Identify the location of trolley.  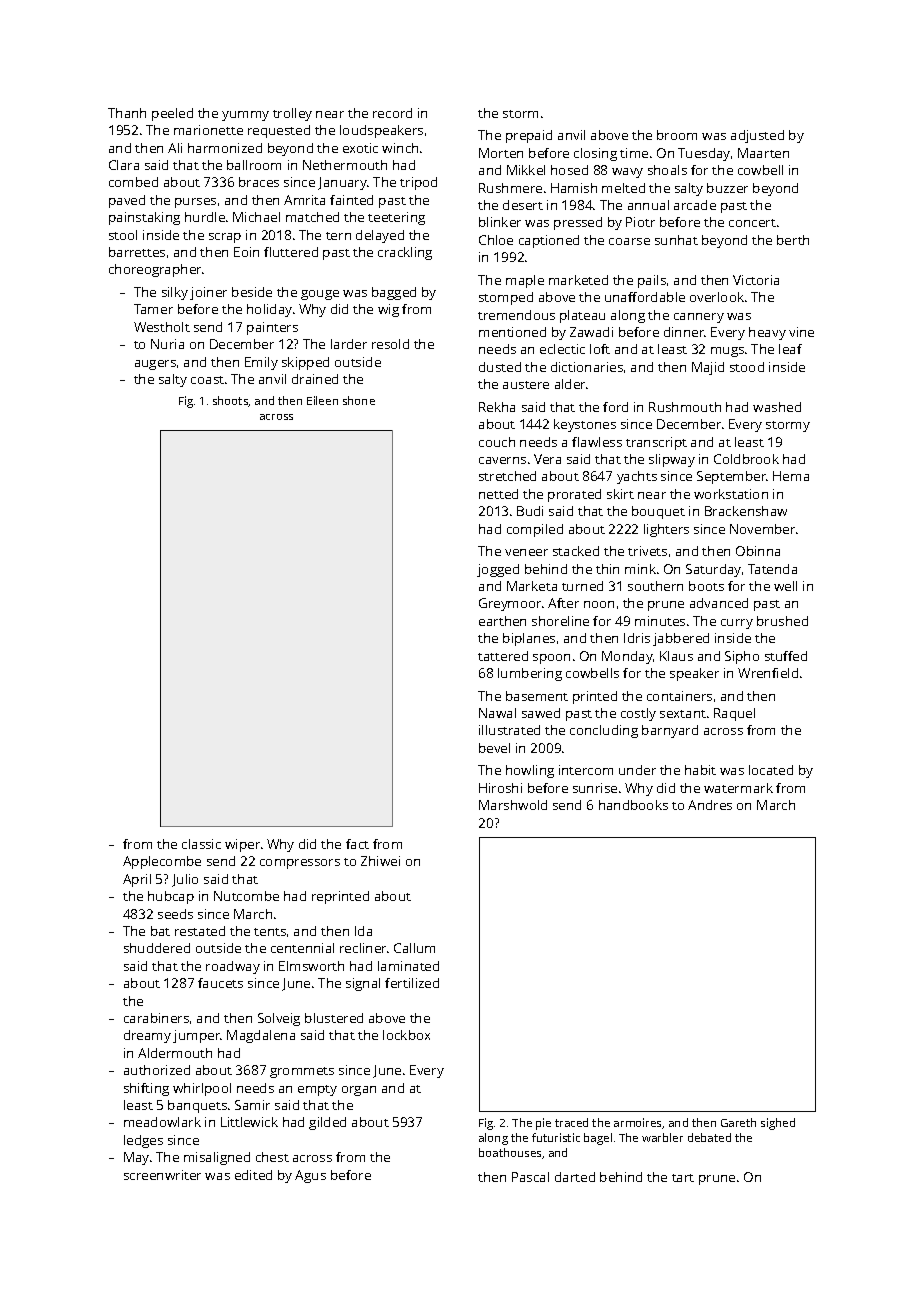
(292, 114).
